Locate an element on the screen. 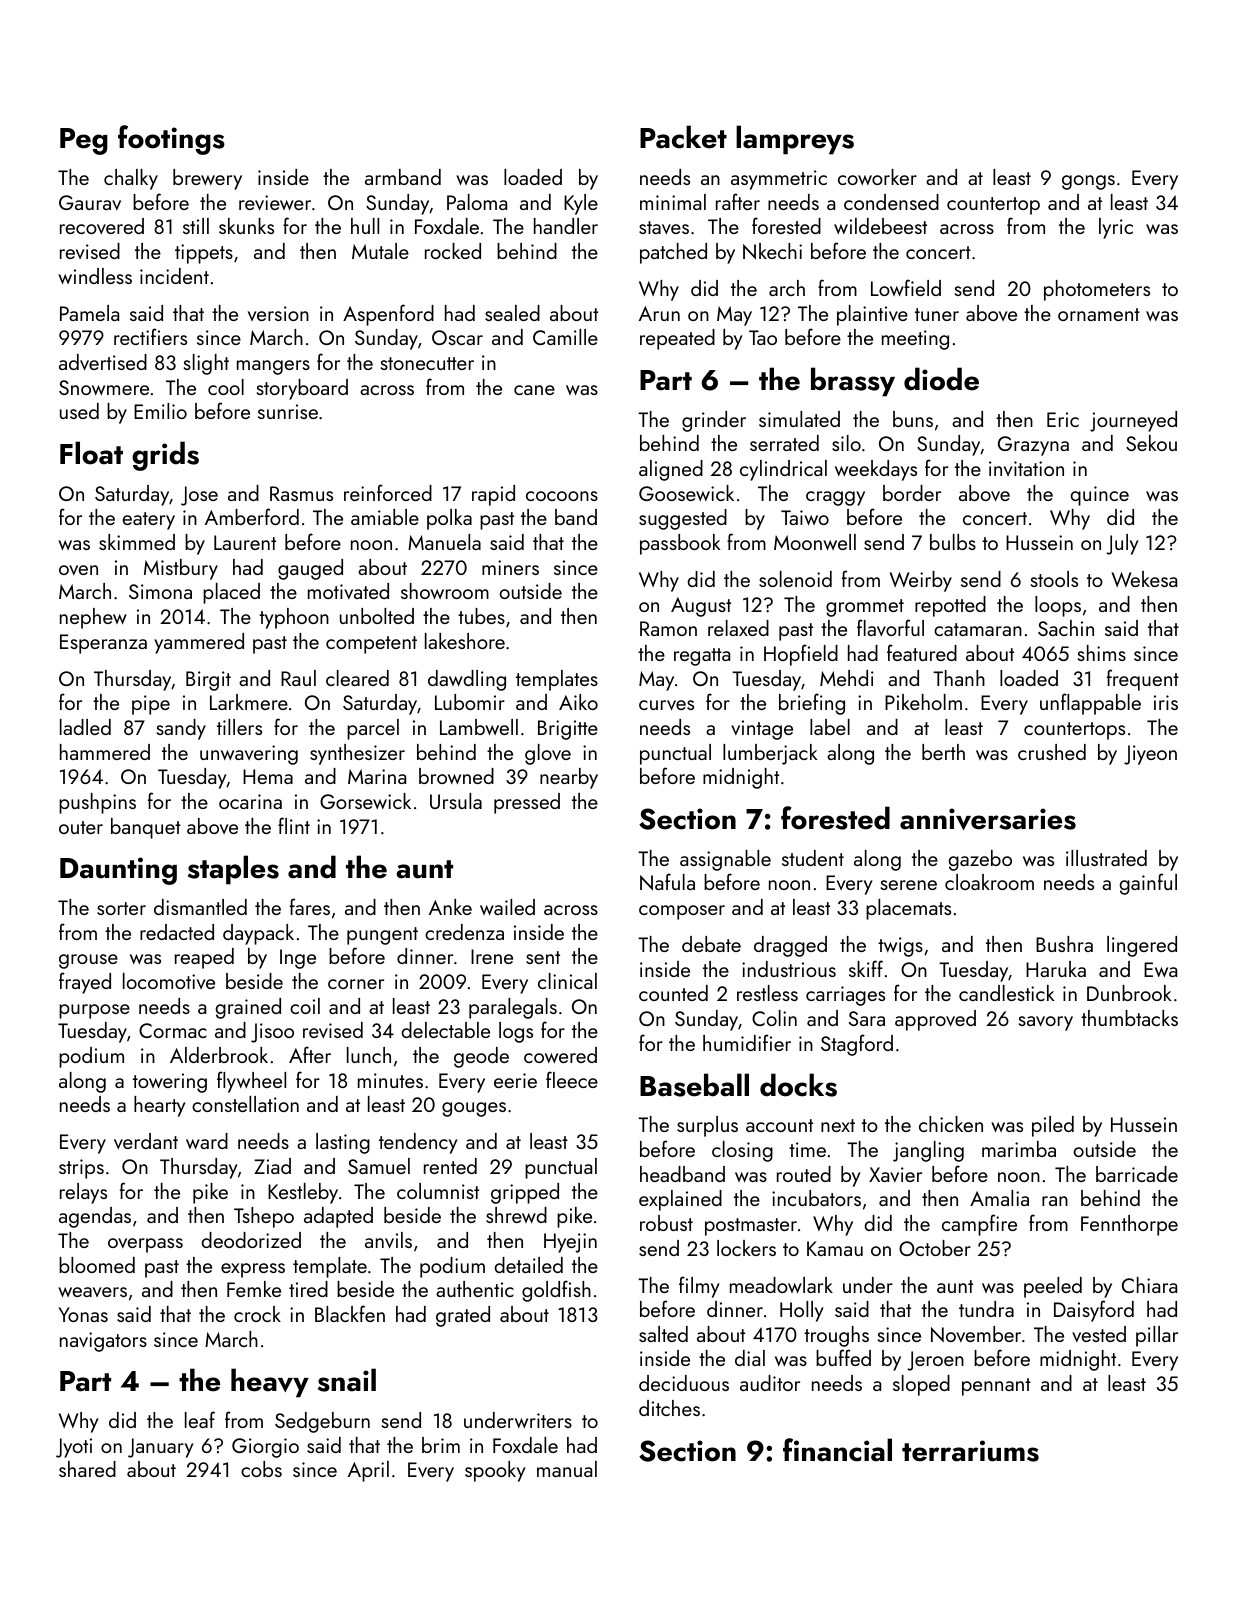 This screenshot has width=1237, height=1601. Haruka is located at coordinates (1056, 969).
